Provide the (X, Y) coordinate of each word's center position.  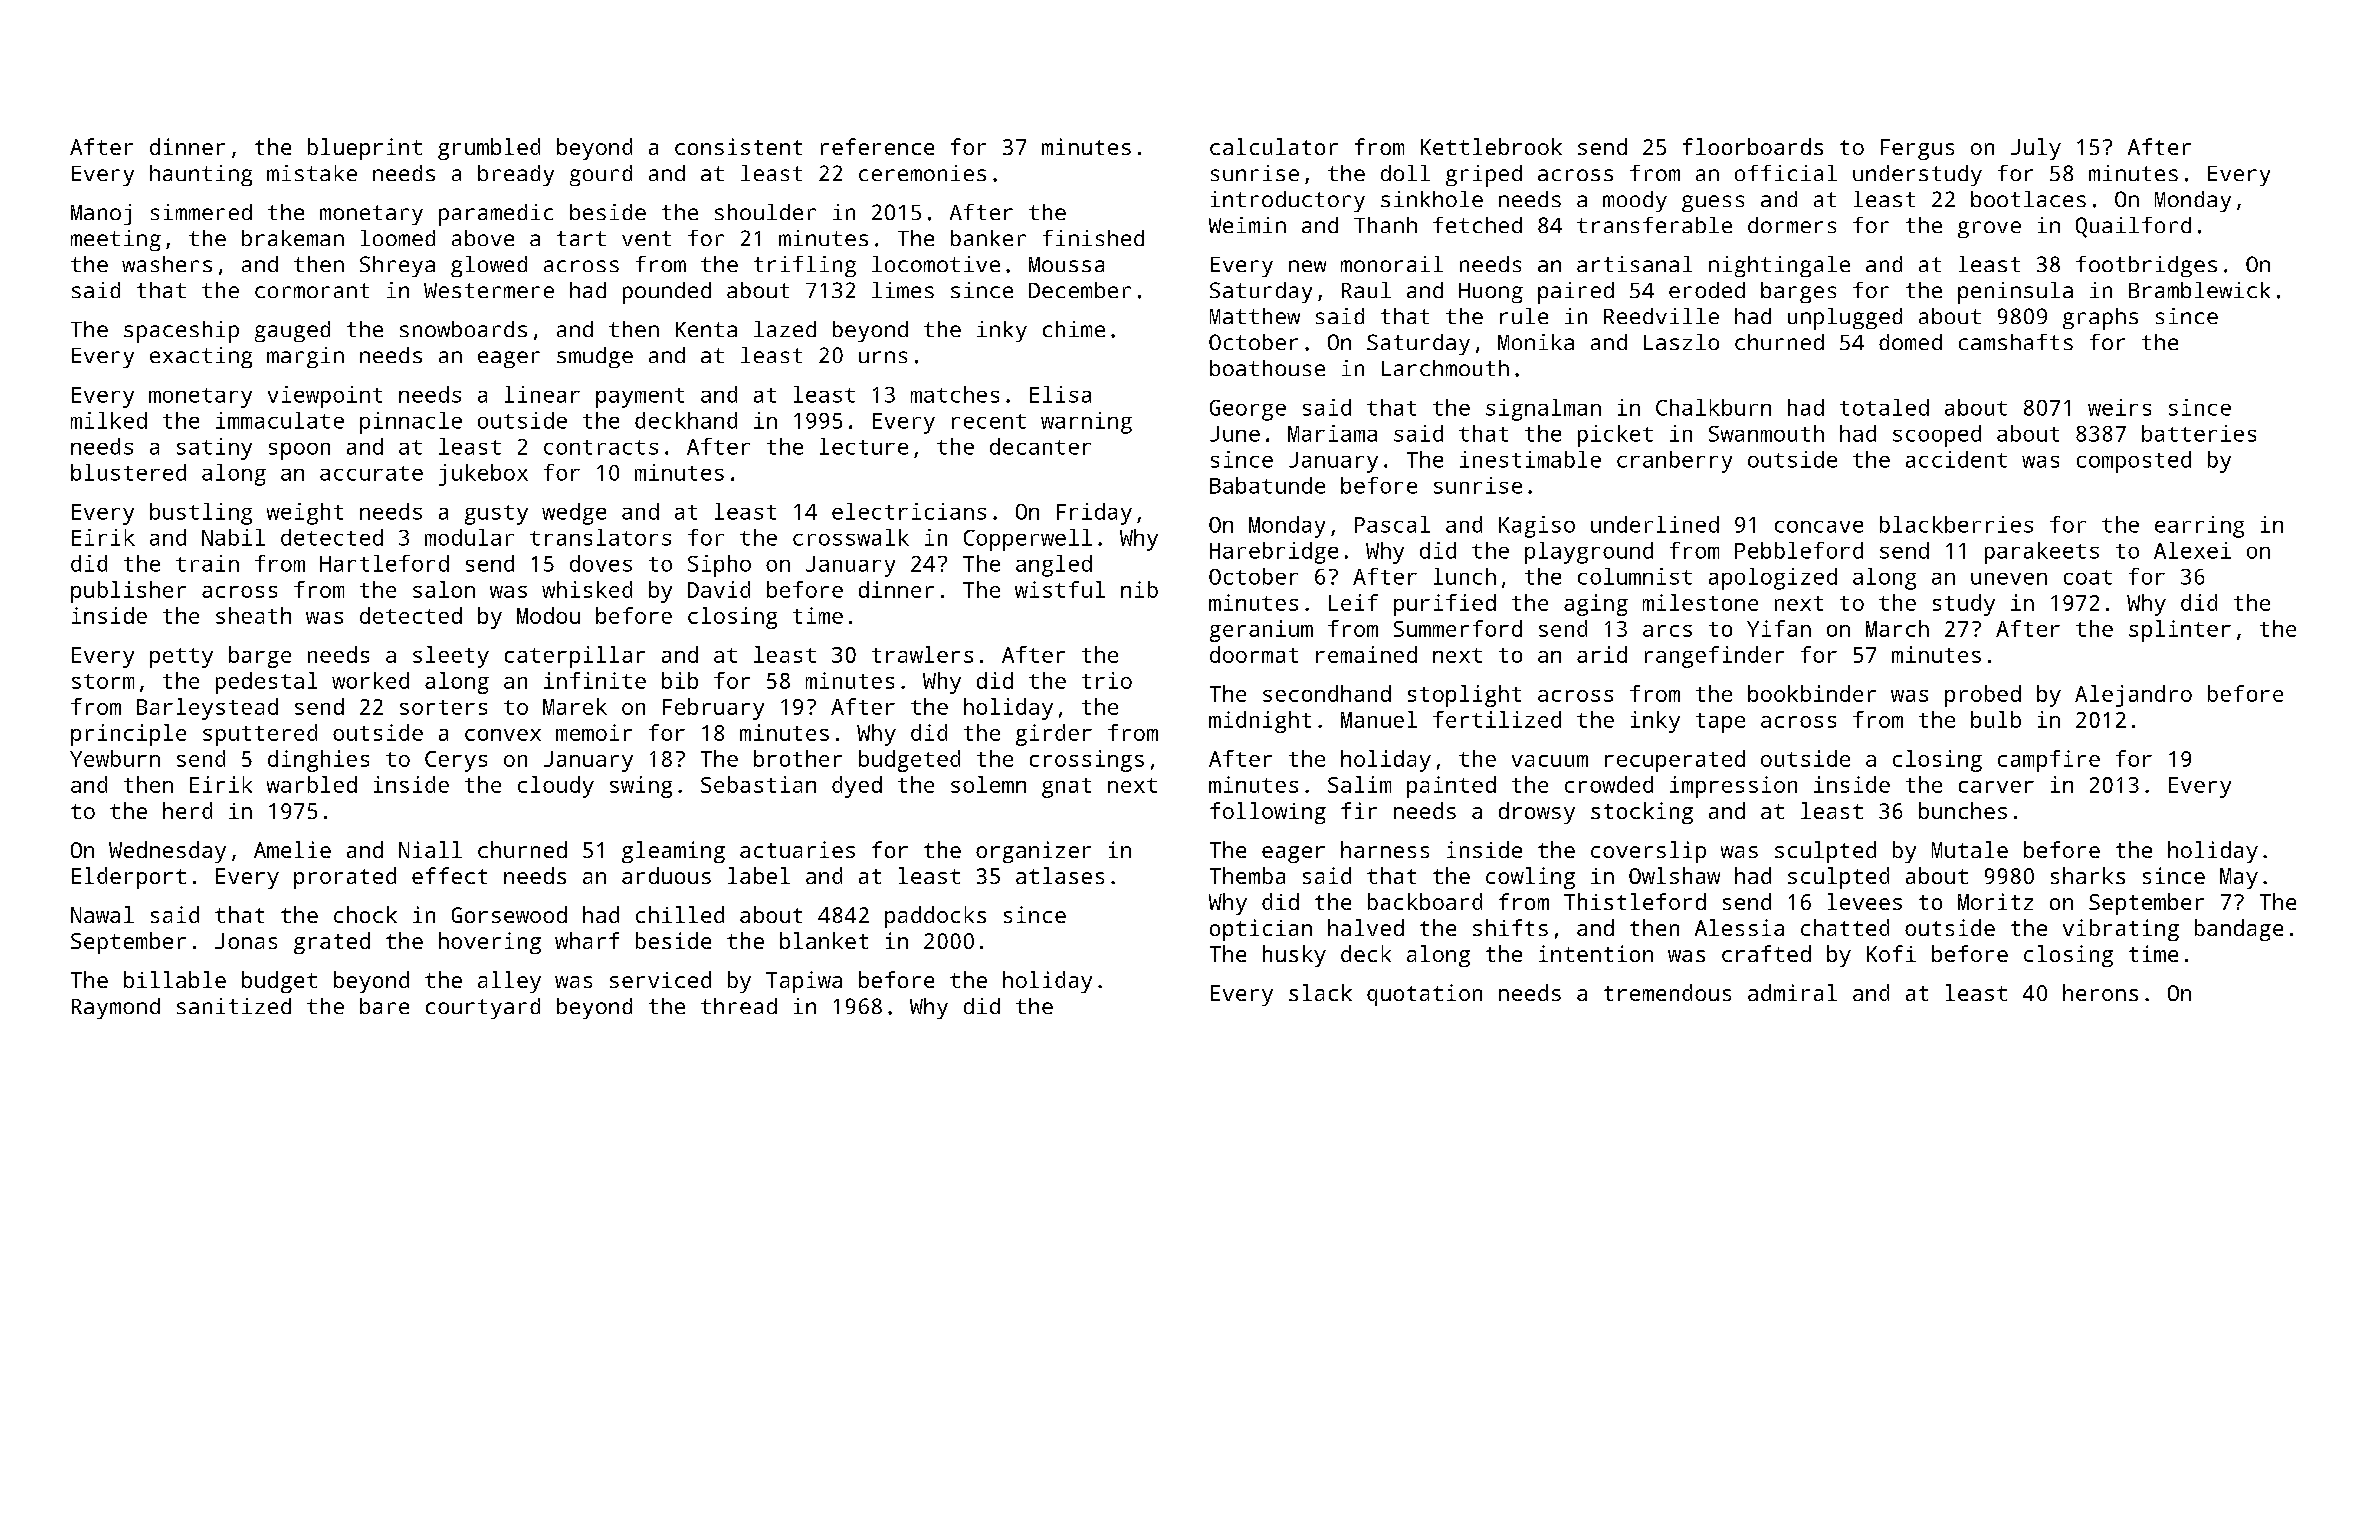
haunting (201, 175)
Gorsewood (509, 914)
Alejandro (2133, 696)
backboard (1425, 901)
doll (1405, 173)
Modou (548, 615)
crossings (1087, 761)
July (2036, 149)
